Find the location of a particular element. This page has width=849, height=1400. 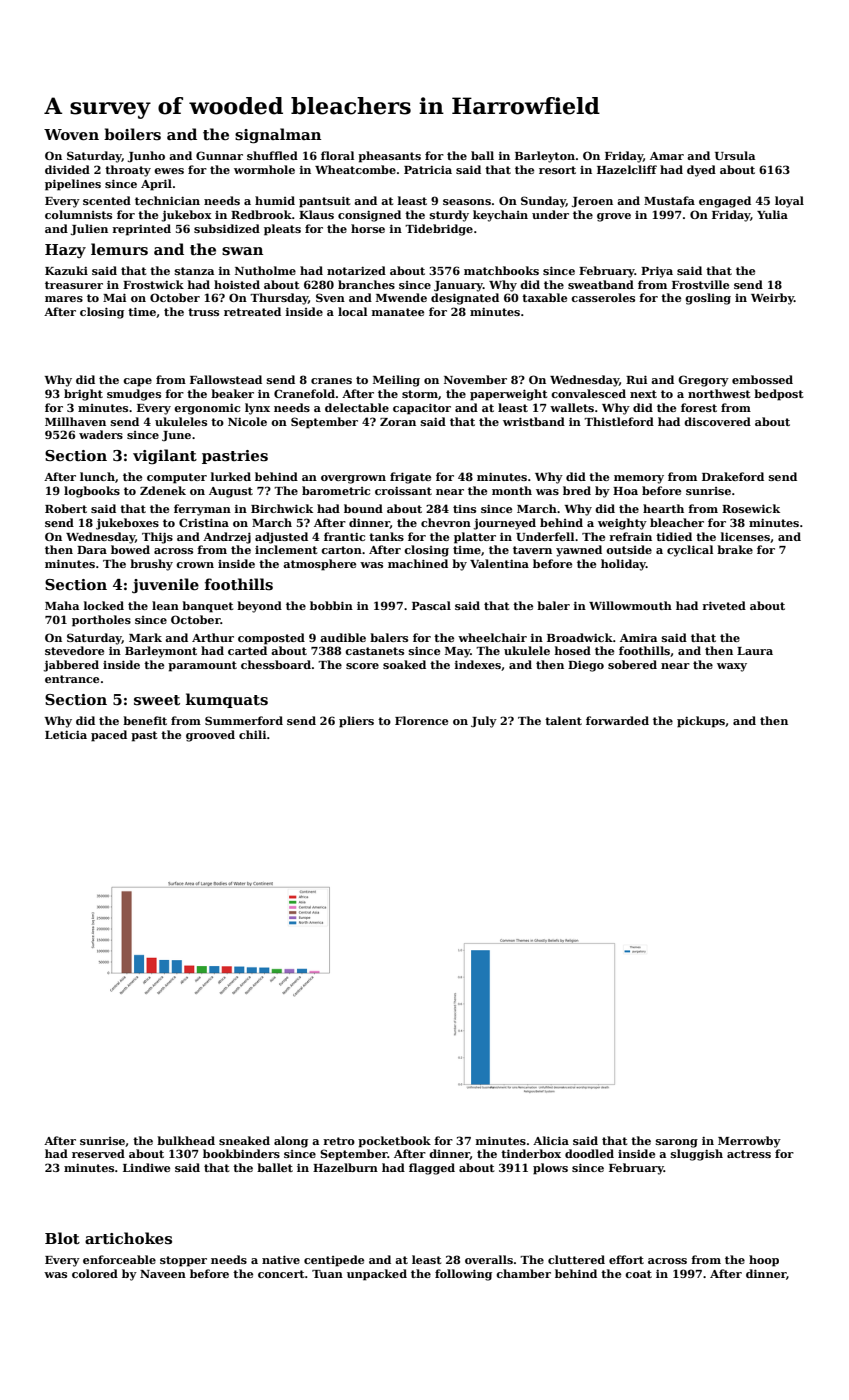

pickups is located at coordinates (701, 722).
